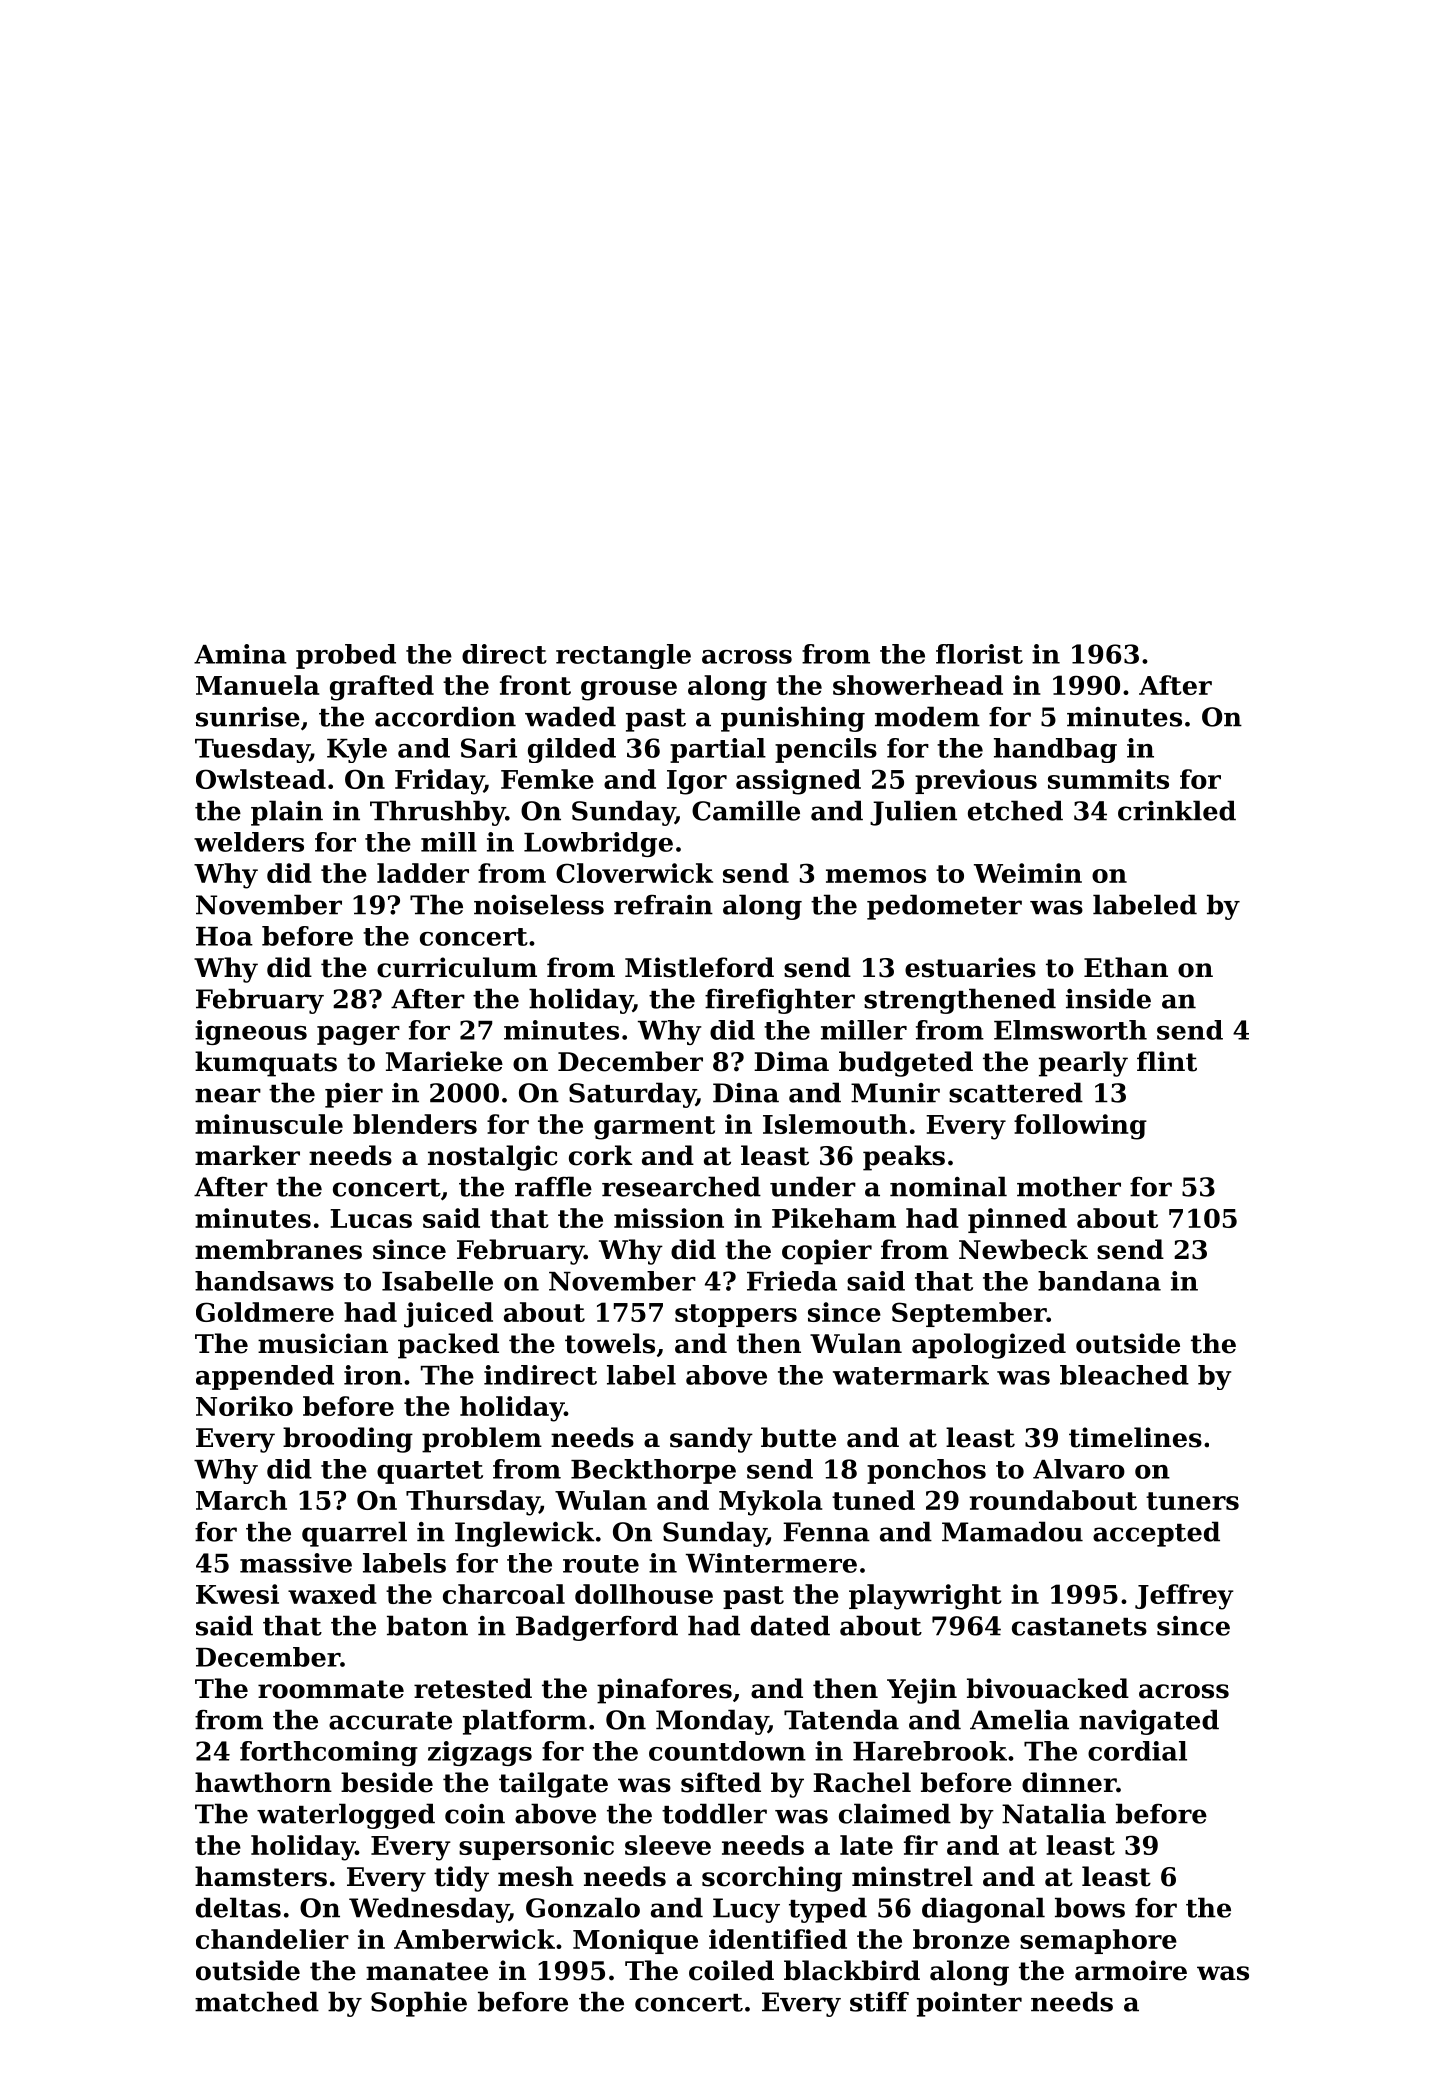 This screenshot has height=2100, width=1450. What do you see at coordinates (623, 656) in the screenshot?
I see `rectangle` at bounding box center [623, 656].
